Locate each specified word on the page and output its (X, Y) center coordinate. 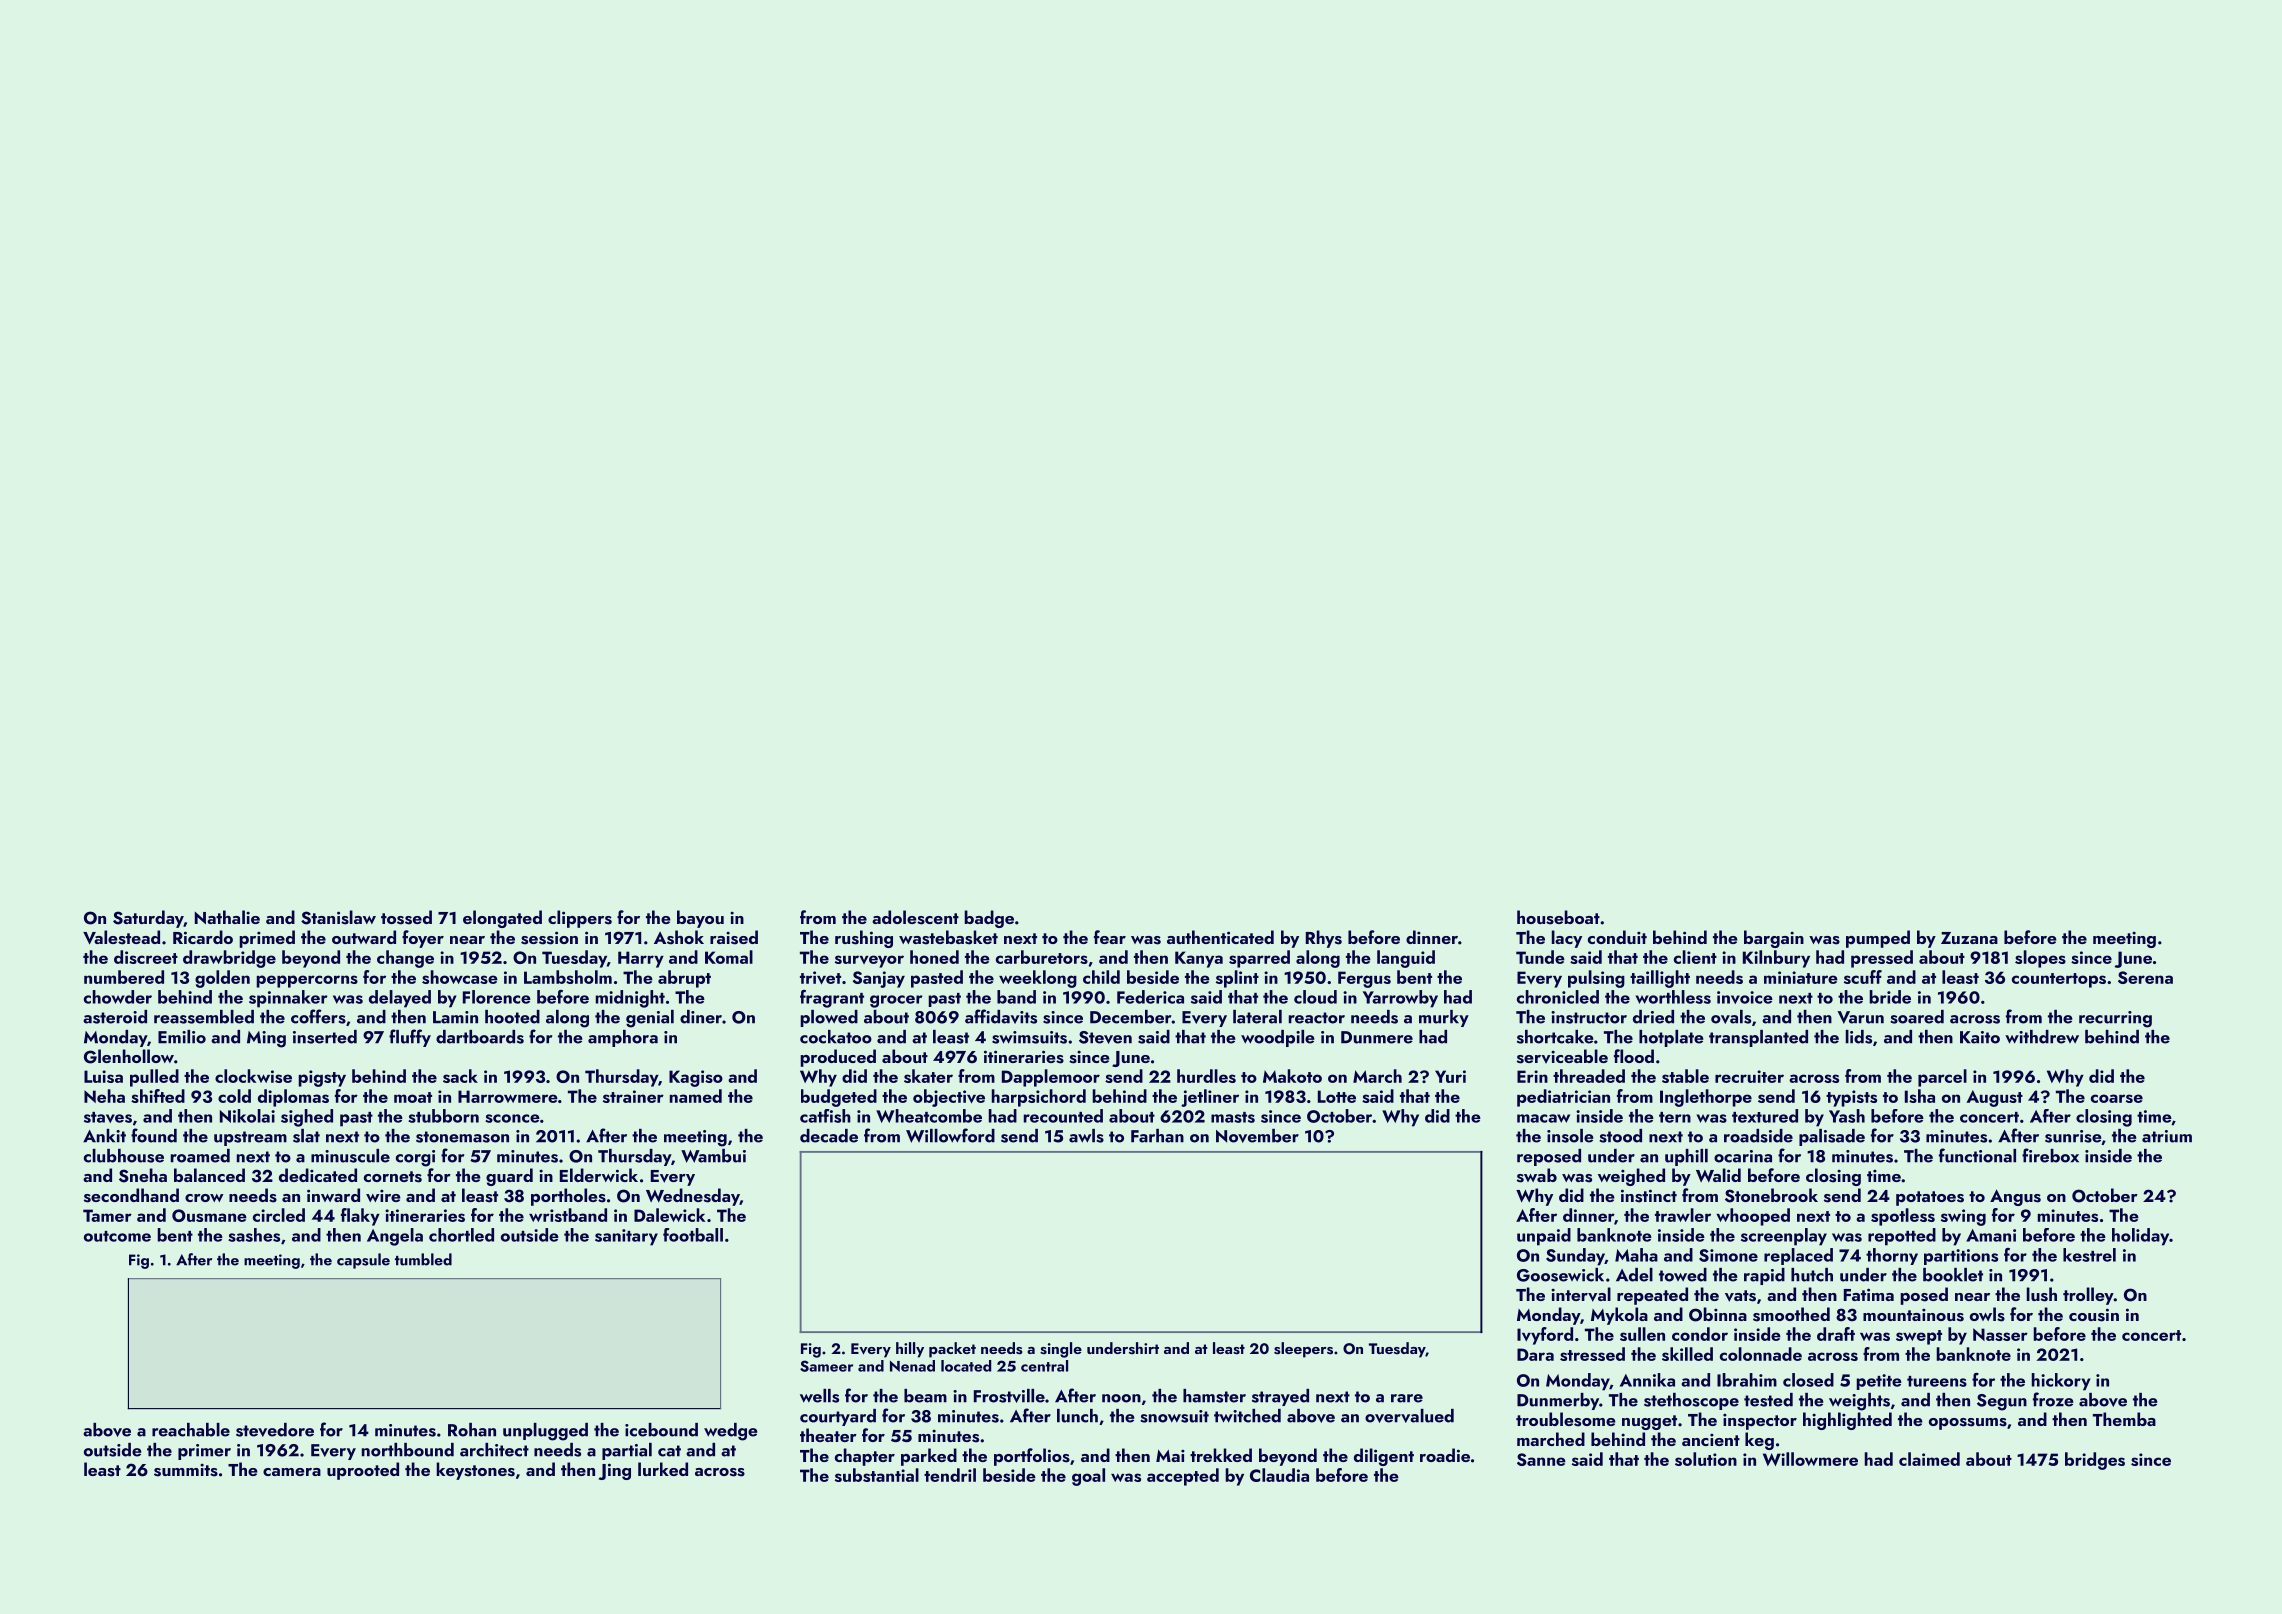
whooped (1753, 1217)
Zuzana (1969, 938)
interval (1581, 1294)
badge (989, 919)
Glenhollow (129, 1056)
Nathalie (227, 917)
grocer (896, 1001)
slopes (2040, 959)
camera (292, 1472)
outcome (117, 1236)
